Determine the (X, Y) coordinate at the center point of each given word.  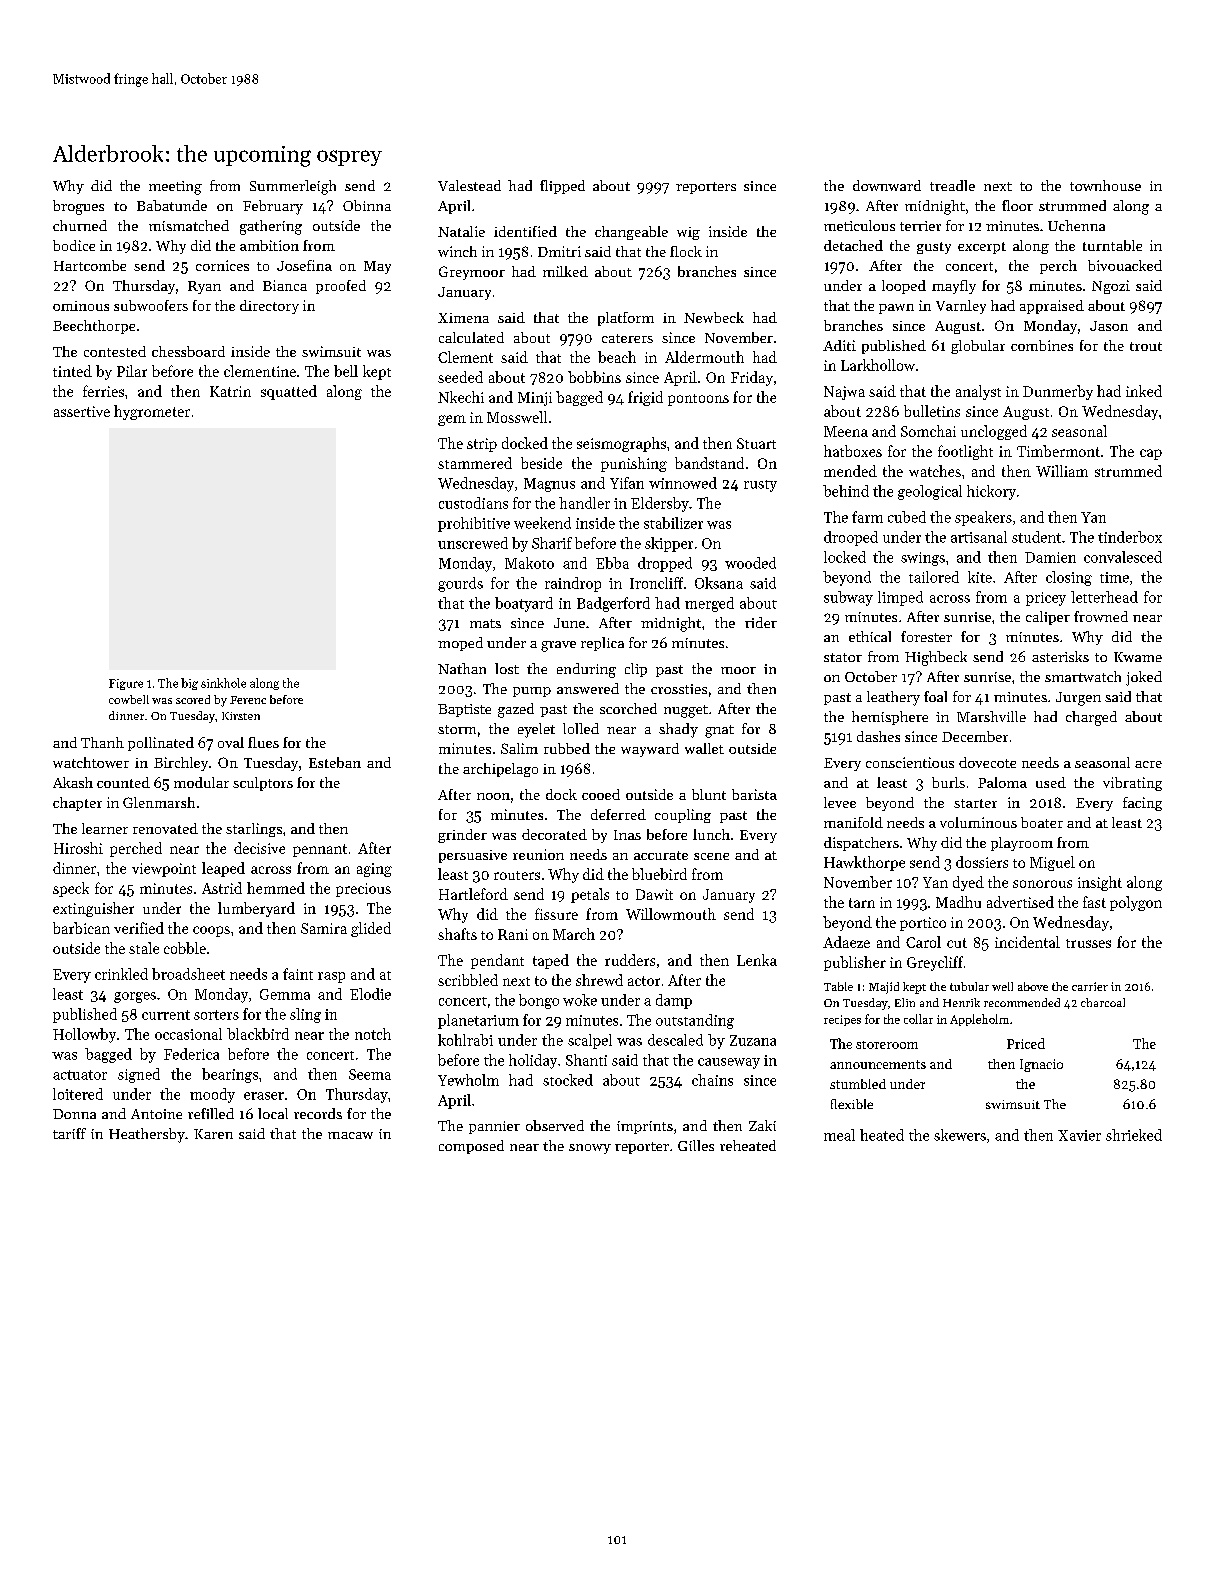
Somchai (928, 431)
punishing (634, 464)
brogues (78, 207)
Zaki (762, 1125)
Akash (73, 782)
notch (373, 1034)
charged (1091, 718)
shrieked (1134, 1135)
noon (493, 796)
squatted (289, 392)
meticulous (859, 225)
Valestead (469, 185)
